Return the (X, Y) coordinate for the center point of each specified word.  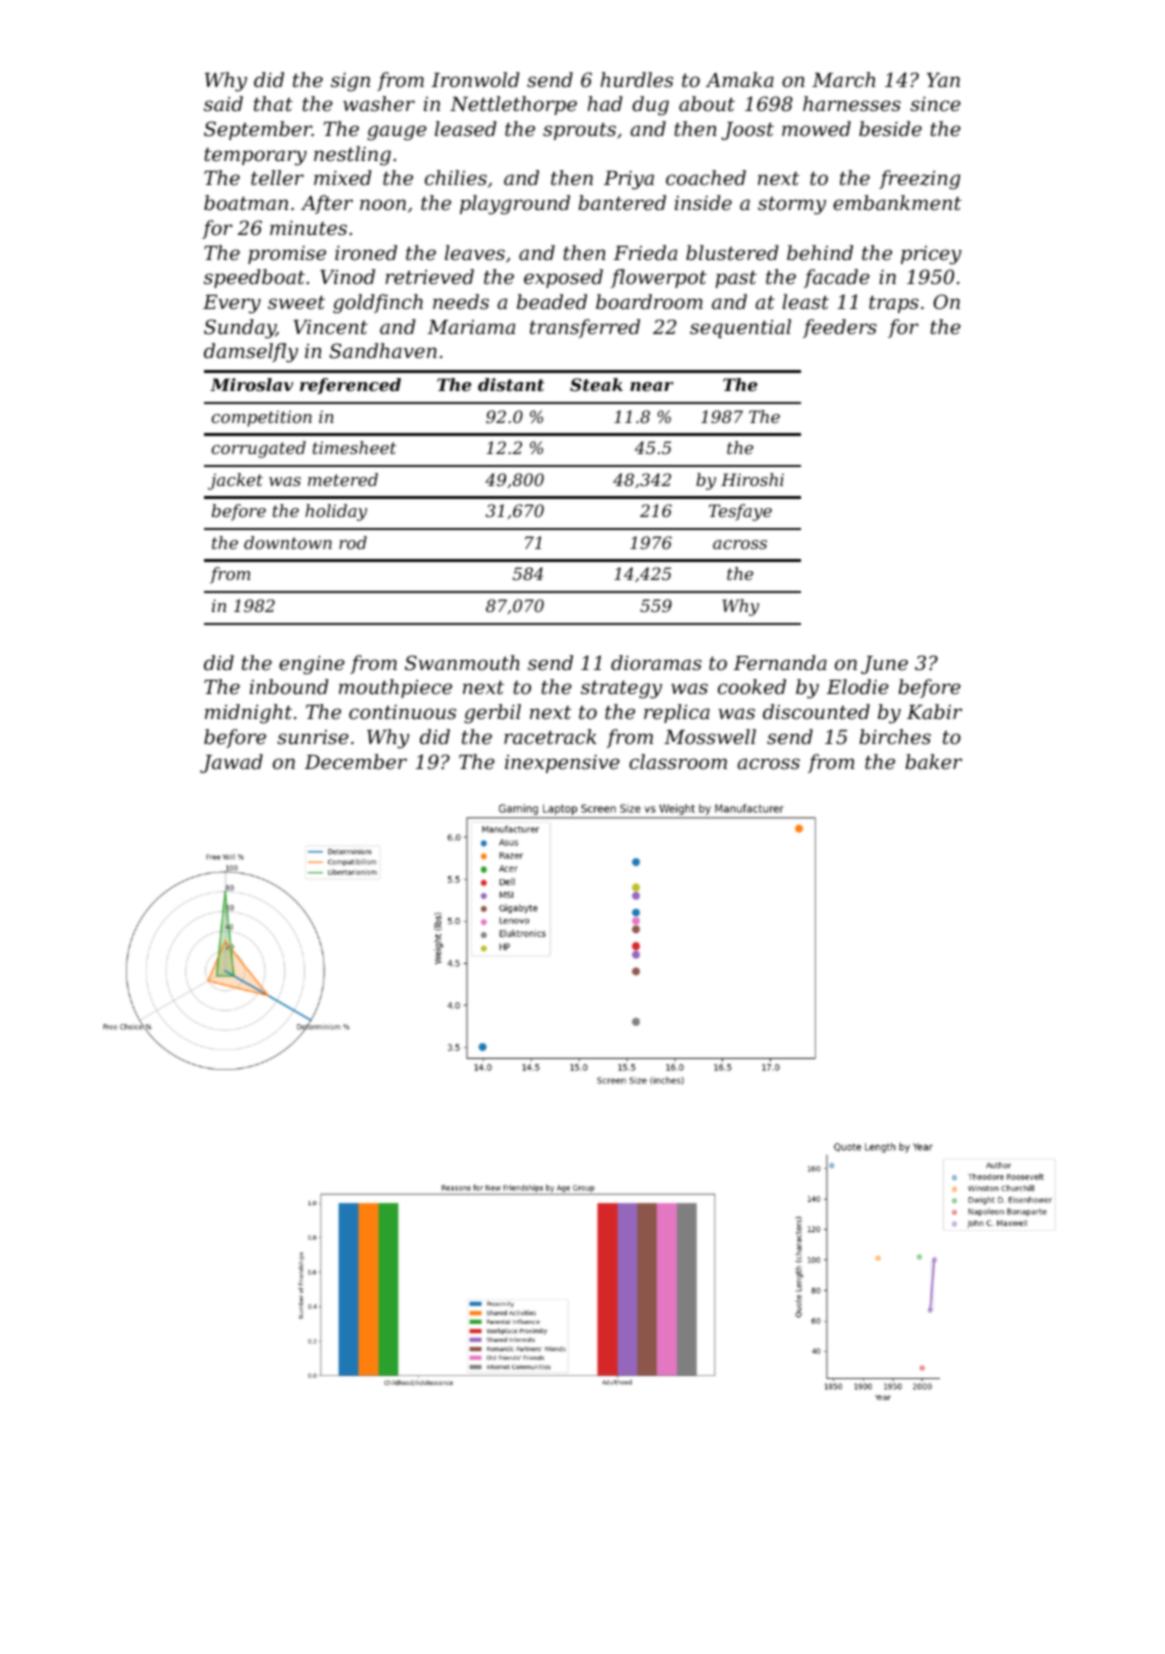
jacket (235, 481)
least (805, 301)
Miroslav (251, 384)
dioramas (656, 662)
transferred (585, 328)
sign (350, 82)
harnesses (852, 103)
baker (933, 761)
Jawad (231, 763)
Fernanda (780, 662)
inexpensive (562, 764)
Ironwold (476, 79)
